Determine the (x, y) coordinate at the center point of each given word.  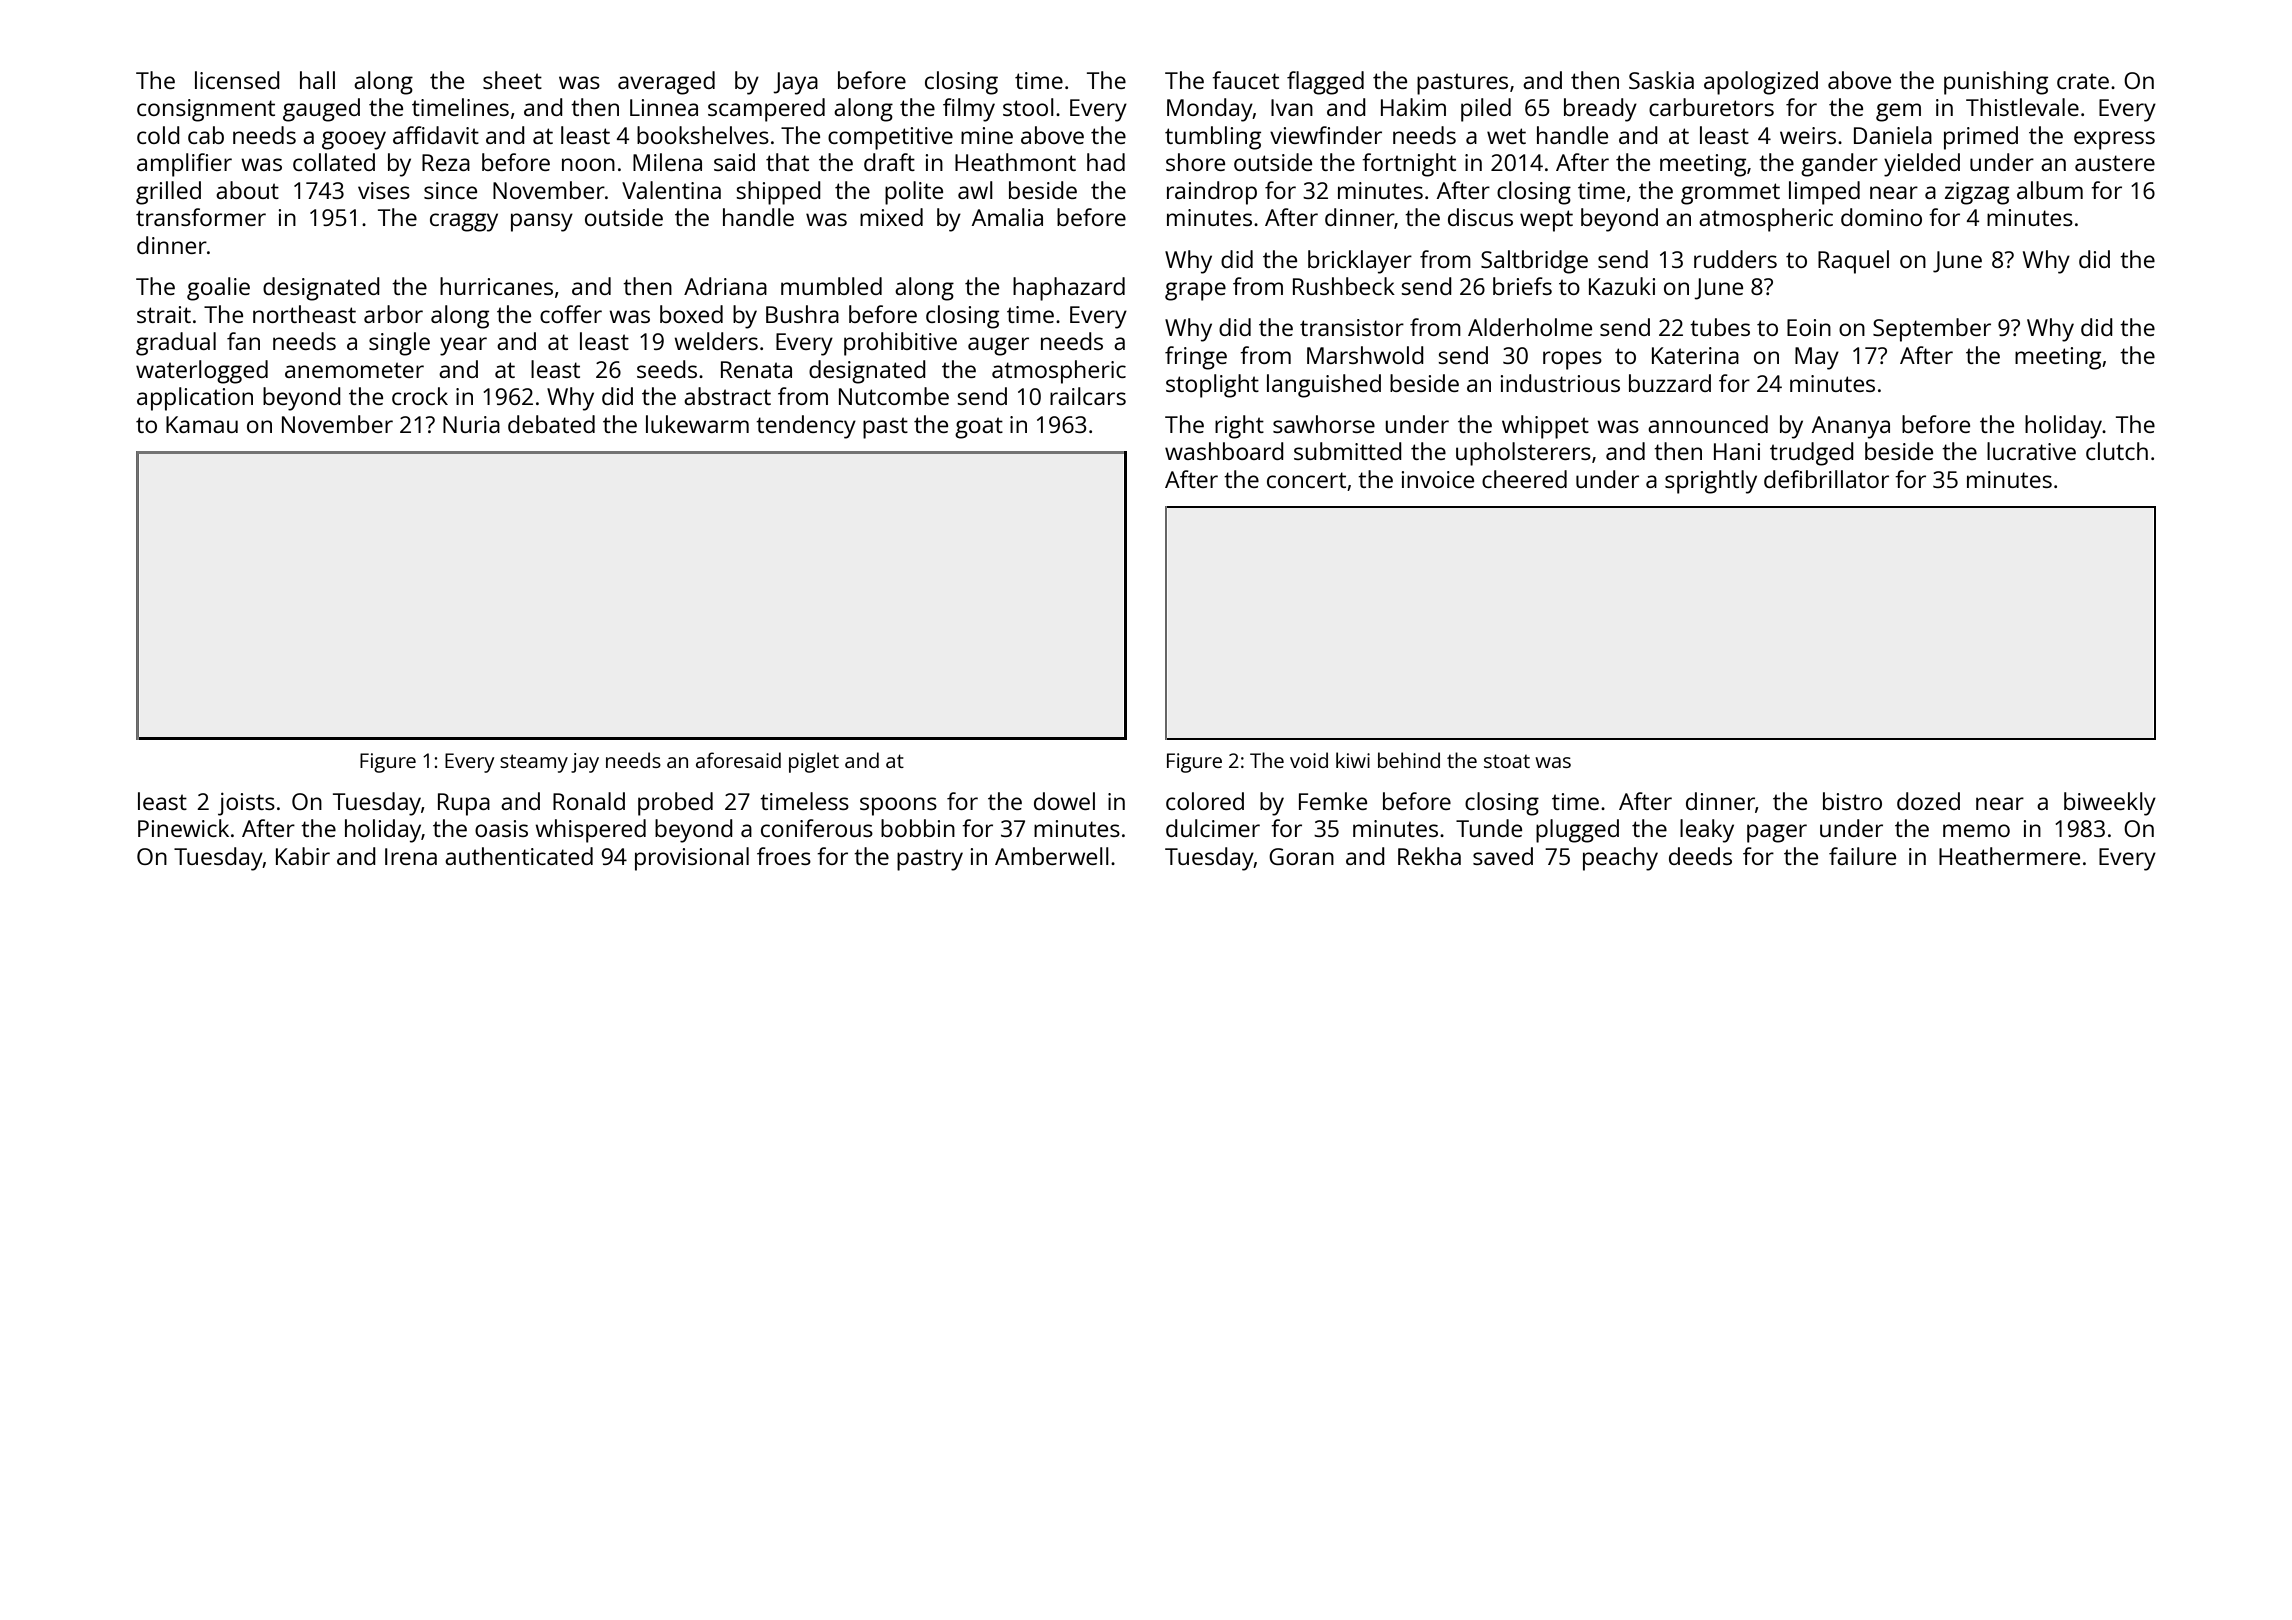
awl (975, 190)
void (1309, 760)
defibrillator (1826, 479)
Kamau (202, 424)
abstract (727, 396)
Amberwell (1052, 856)
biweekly (2110, 804)
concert (1306, 480)
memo (1976, 830)
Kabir (303, 856)
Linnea (664, 107)
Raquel (1853, 262)
